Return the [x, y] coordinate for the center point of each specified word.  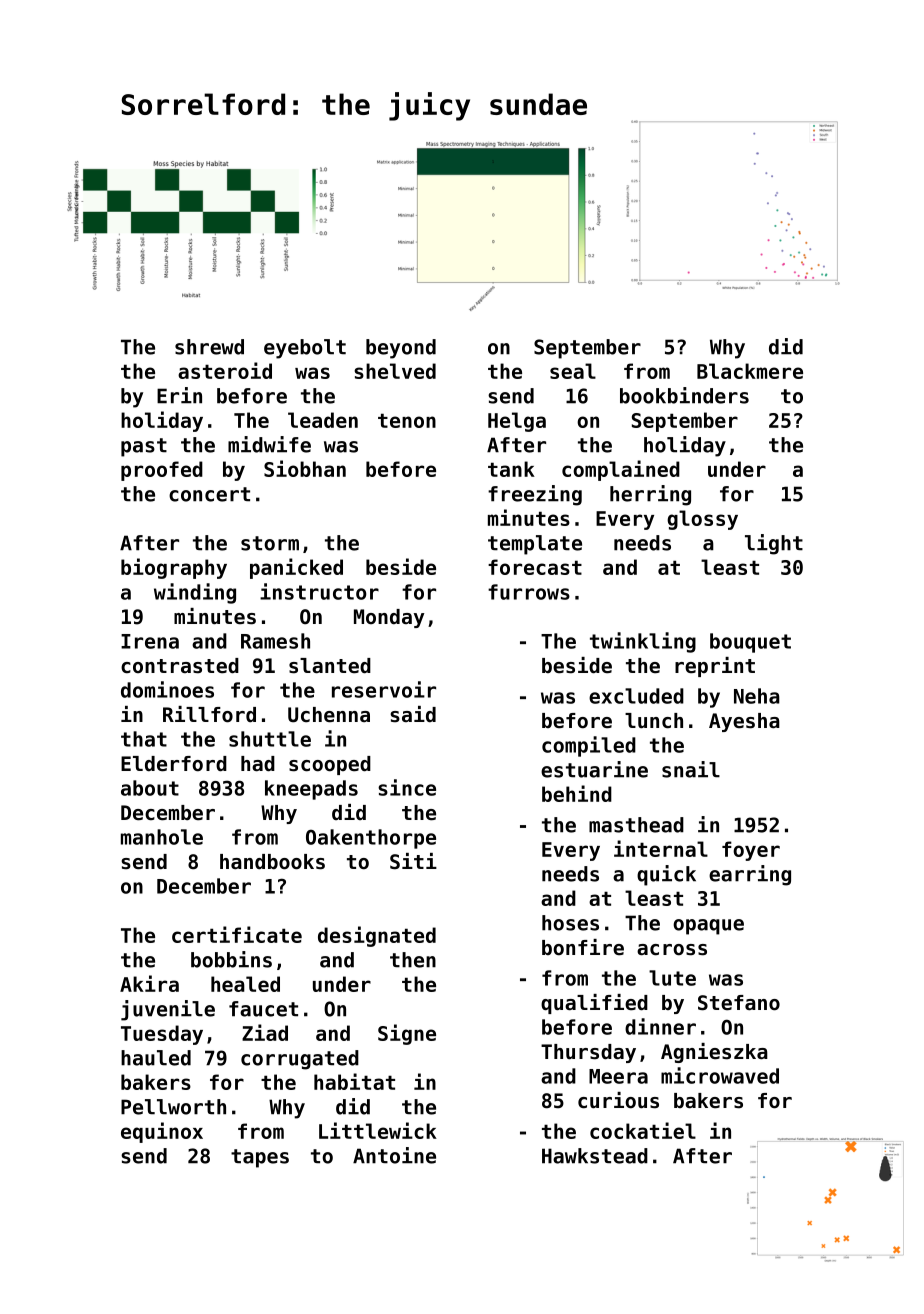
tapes [260, 1158]
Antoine [394, 1155]
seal [573, 371]
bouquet [750, 643]
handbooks [272, 862]
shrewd [209, 347]
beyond [401, 349]
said [413, 714]
